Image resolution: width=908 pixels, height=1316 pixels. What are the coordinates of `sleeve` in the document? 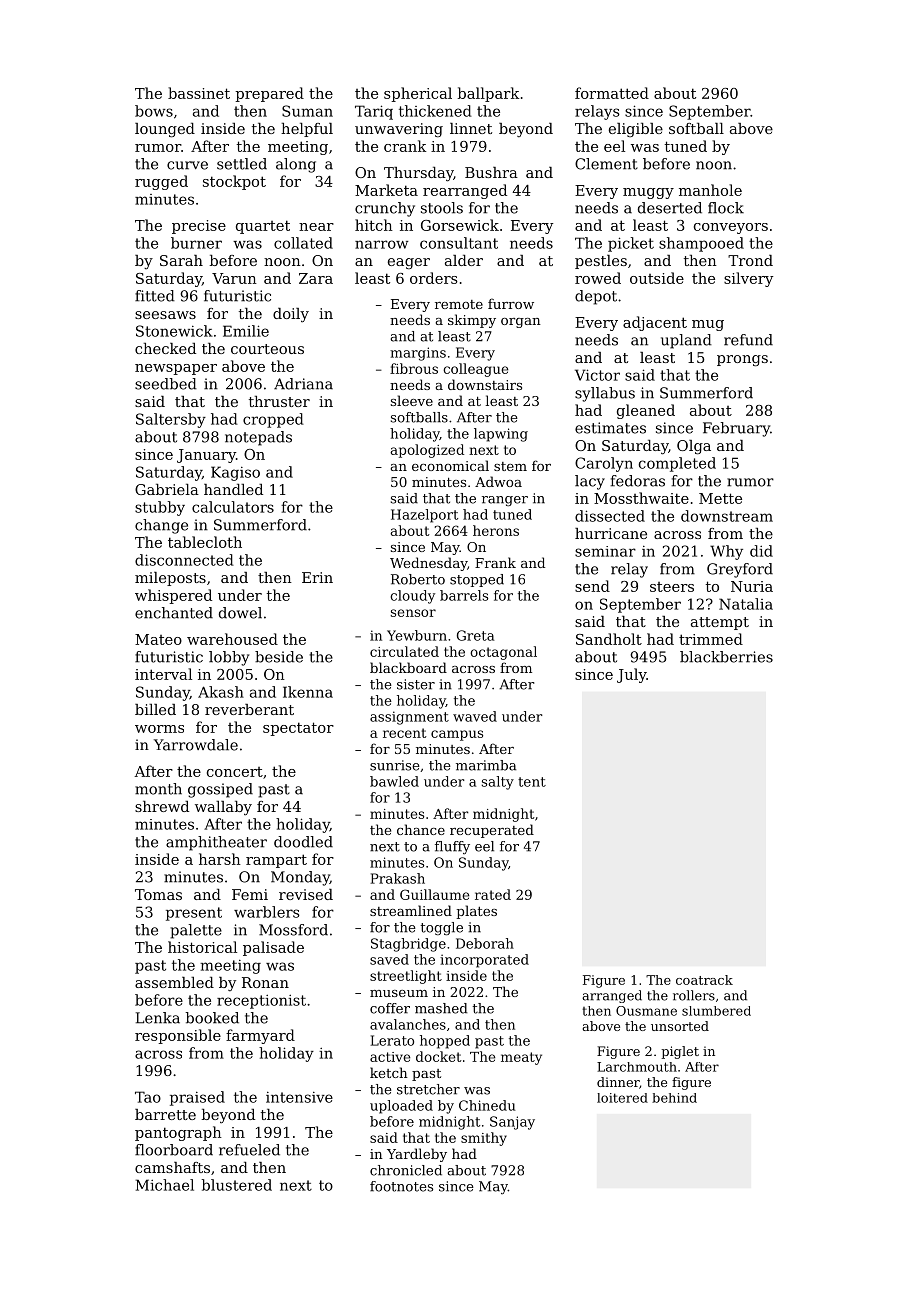 It's located at (412, 400).
